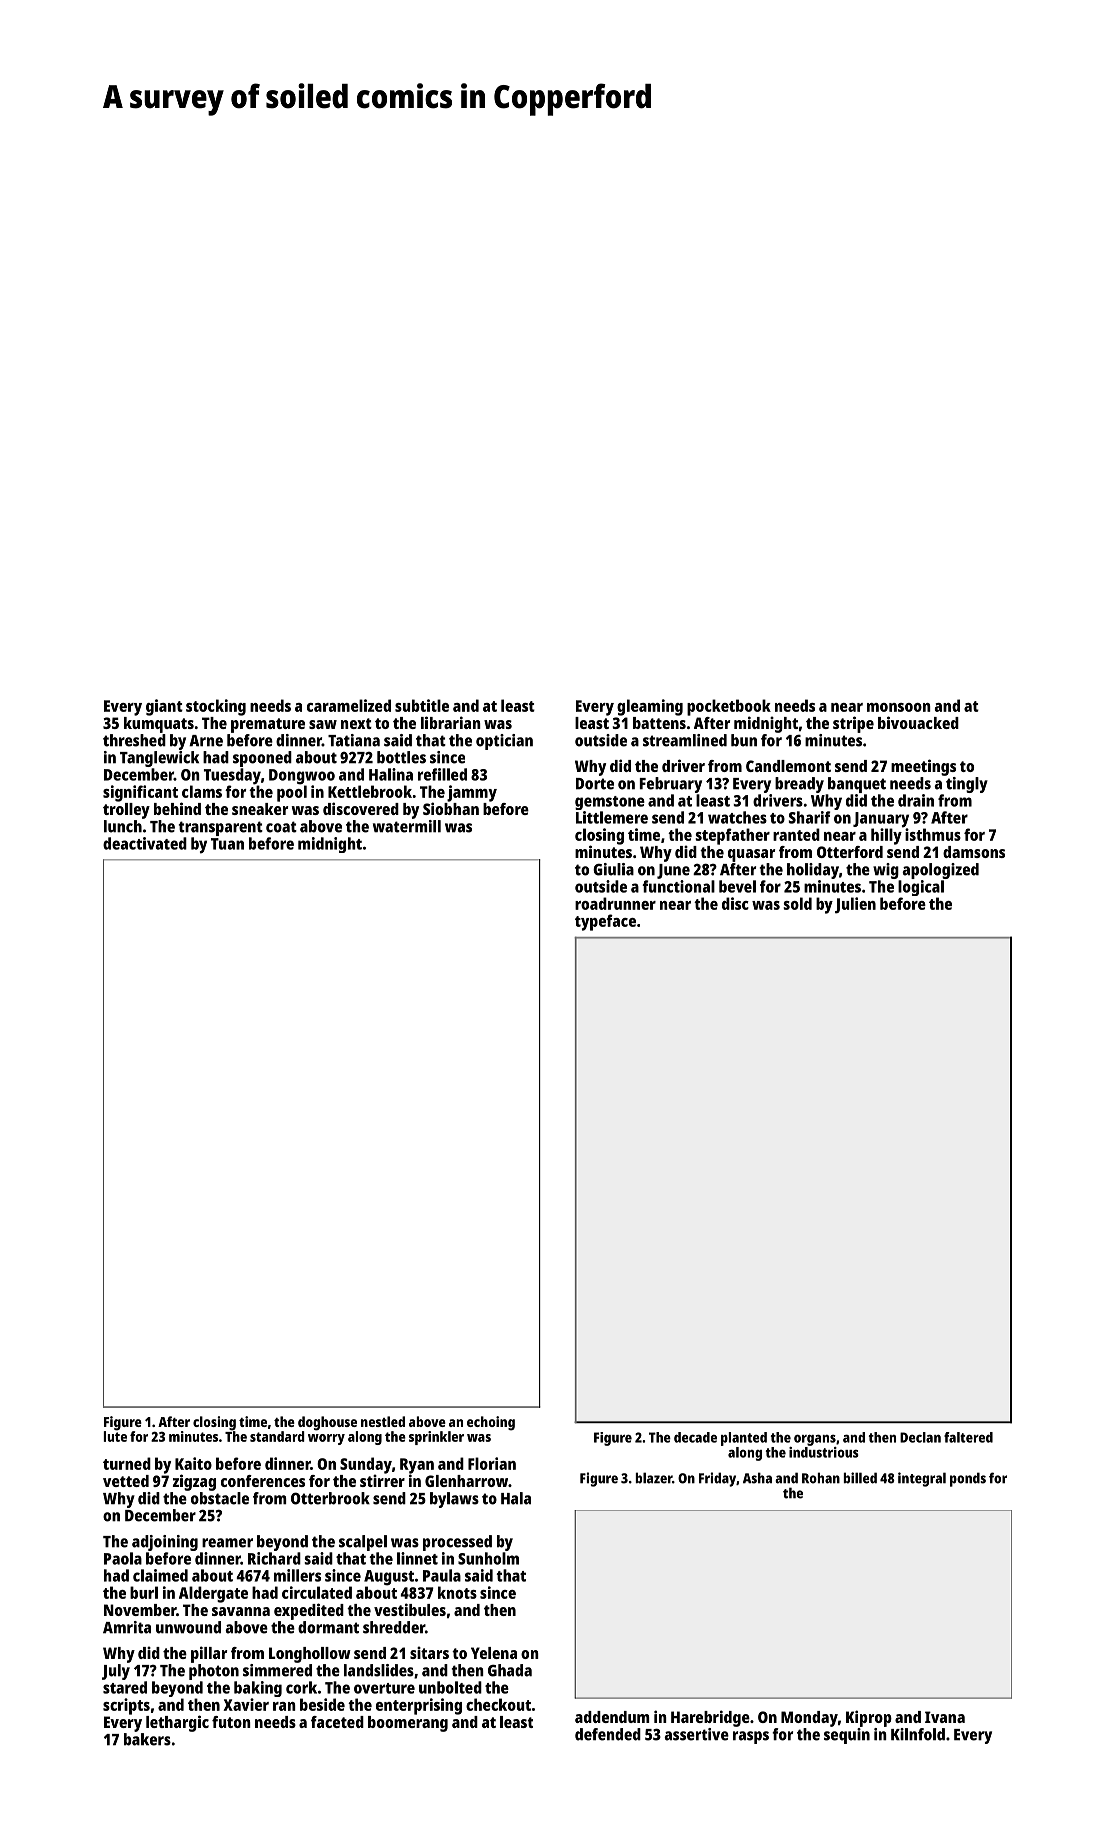  I want to click on logical, so click(921, 888).
